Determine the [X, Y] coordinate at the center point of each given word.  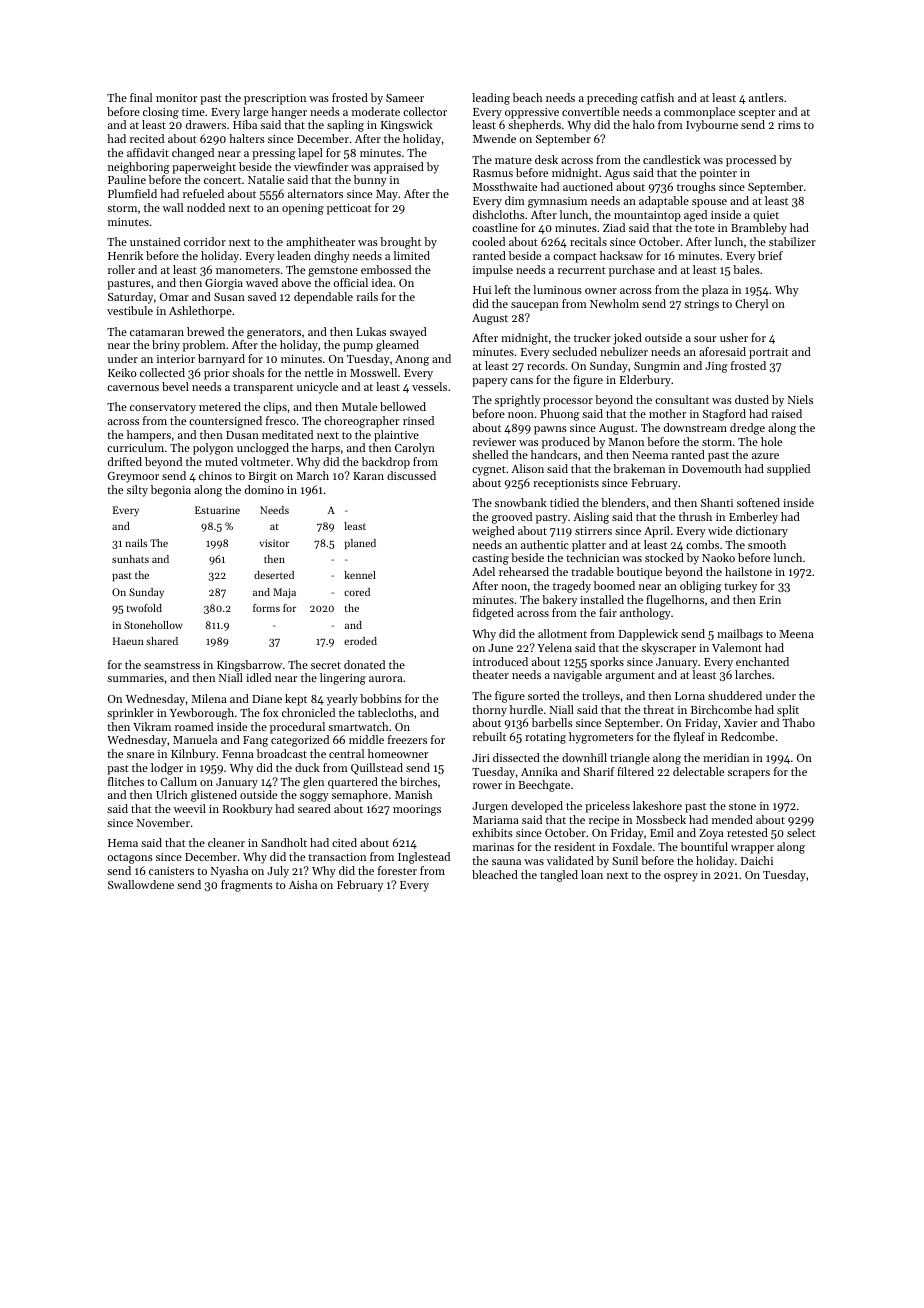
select [801, 832]
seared [314, 808]
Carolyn [415, 449]
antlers [766, 97]
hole [771, 441]
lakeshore [657, 805]
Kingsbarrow [249, 666]
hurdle [526, 709]
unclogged [263, 449]
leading [491, 99]
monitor [176, 98]
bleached [495, 874]
